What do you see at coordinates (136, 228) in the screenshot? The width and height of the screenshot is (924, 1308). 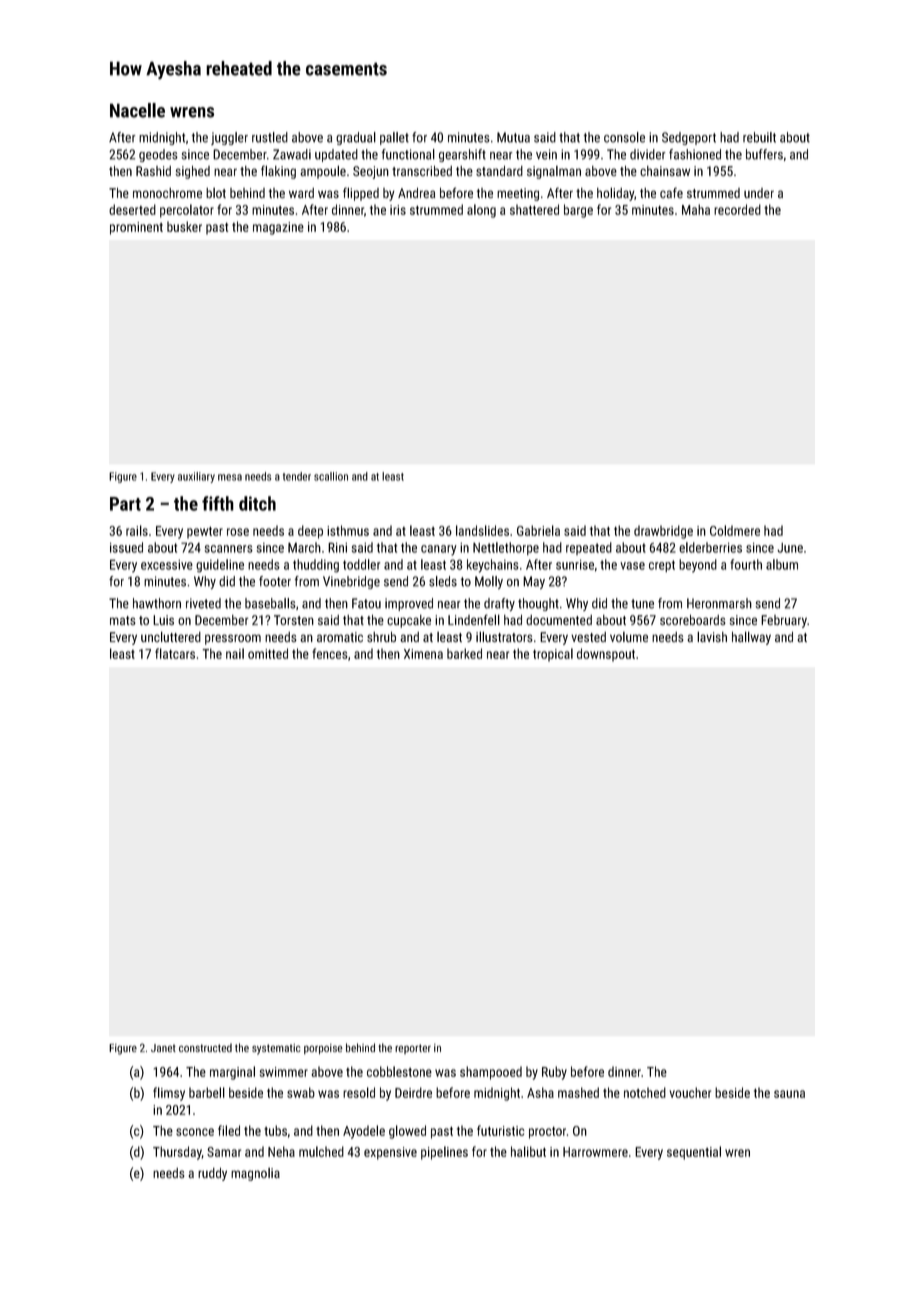 I see `prominent` at bounding box center [136, 228].
